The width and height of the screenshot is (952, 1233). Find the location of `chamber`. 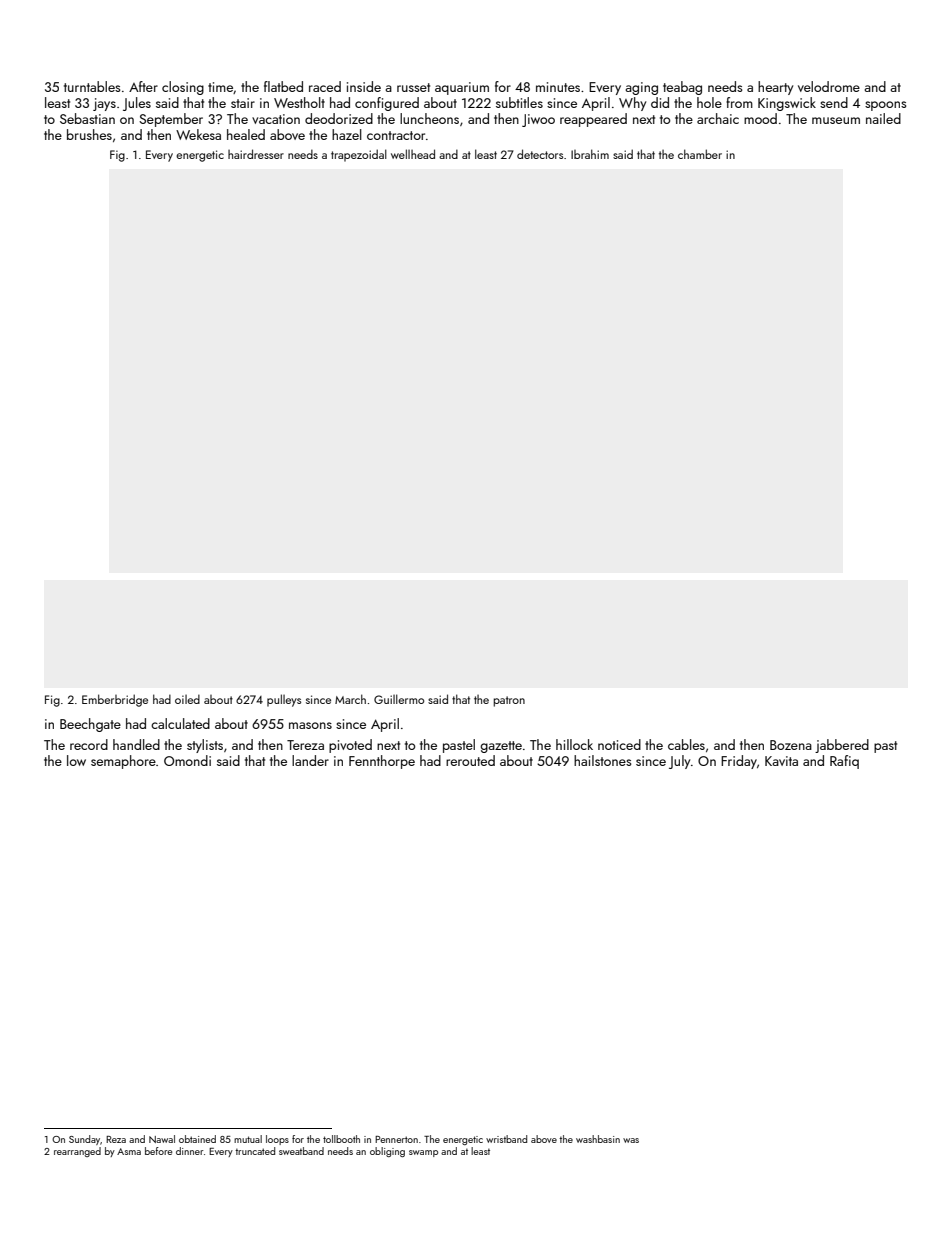

chamber is located at coordinates (700, 154).
